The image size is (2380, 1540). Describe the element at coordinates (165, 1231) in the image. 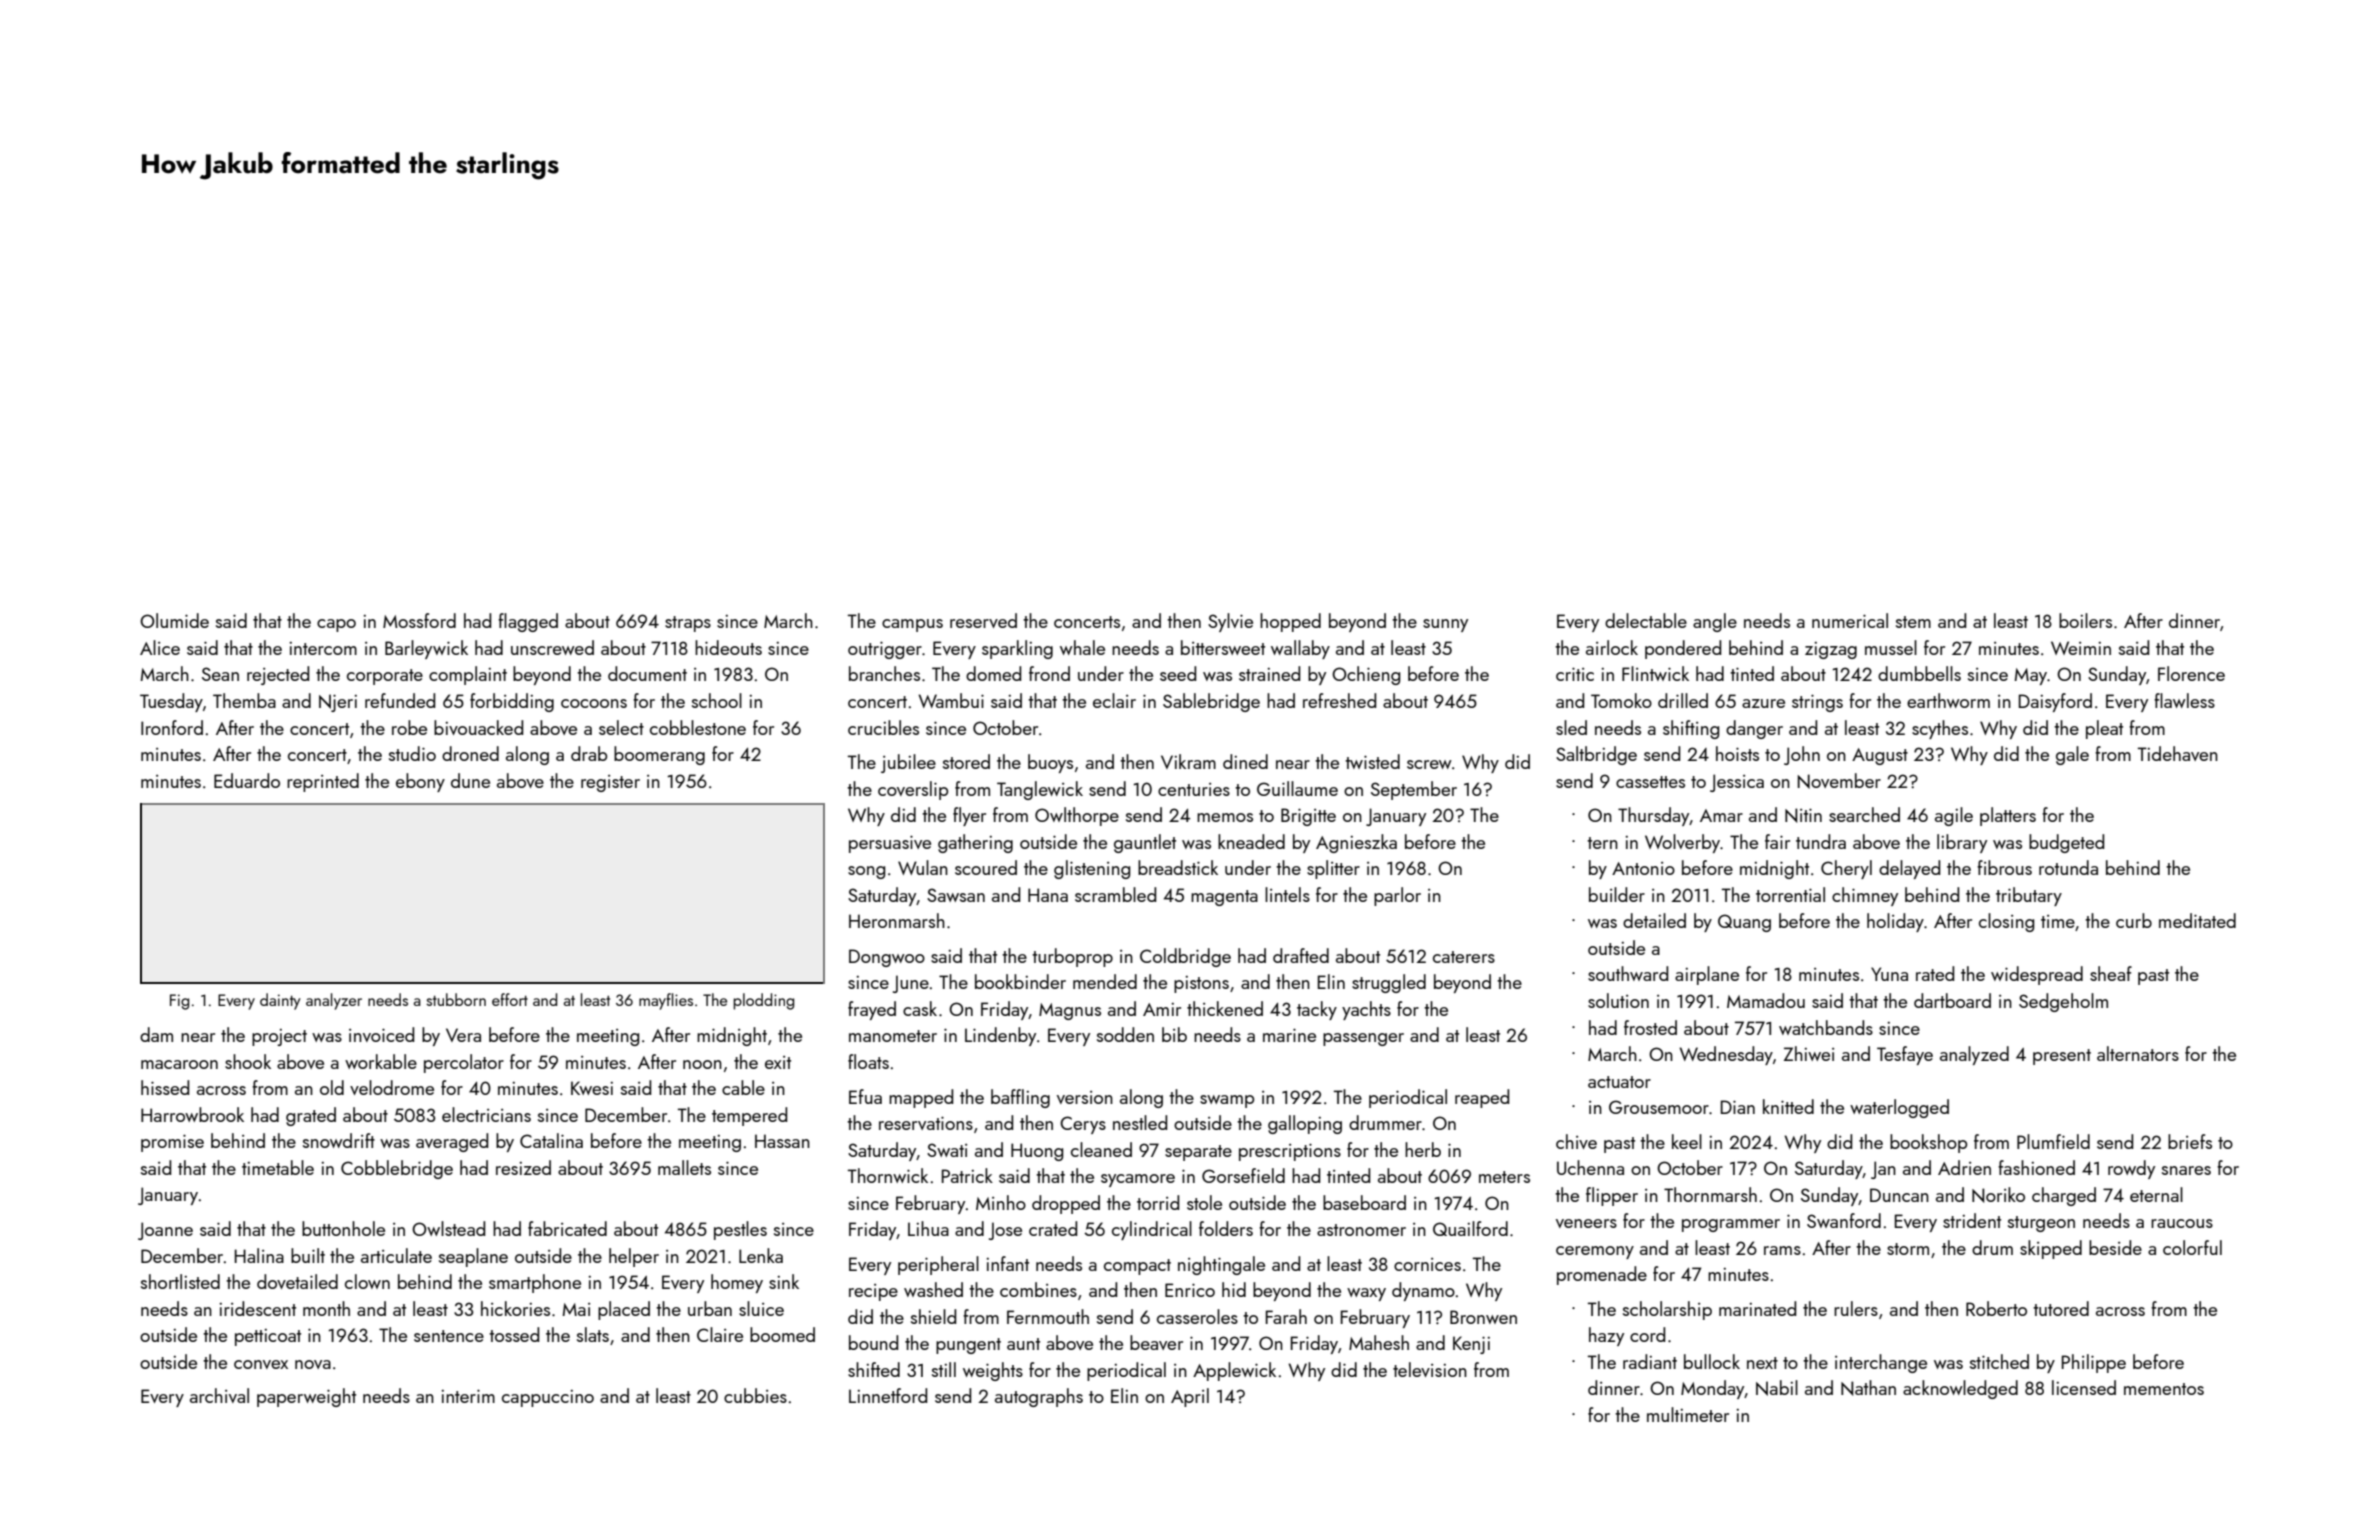

I see `Joanne` at that location.
